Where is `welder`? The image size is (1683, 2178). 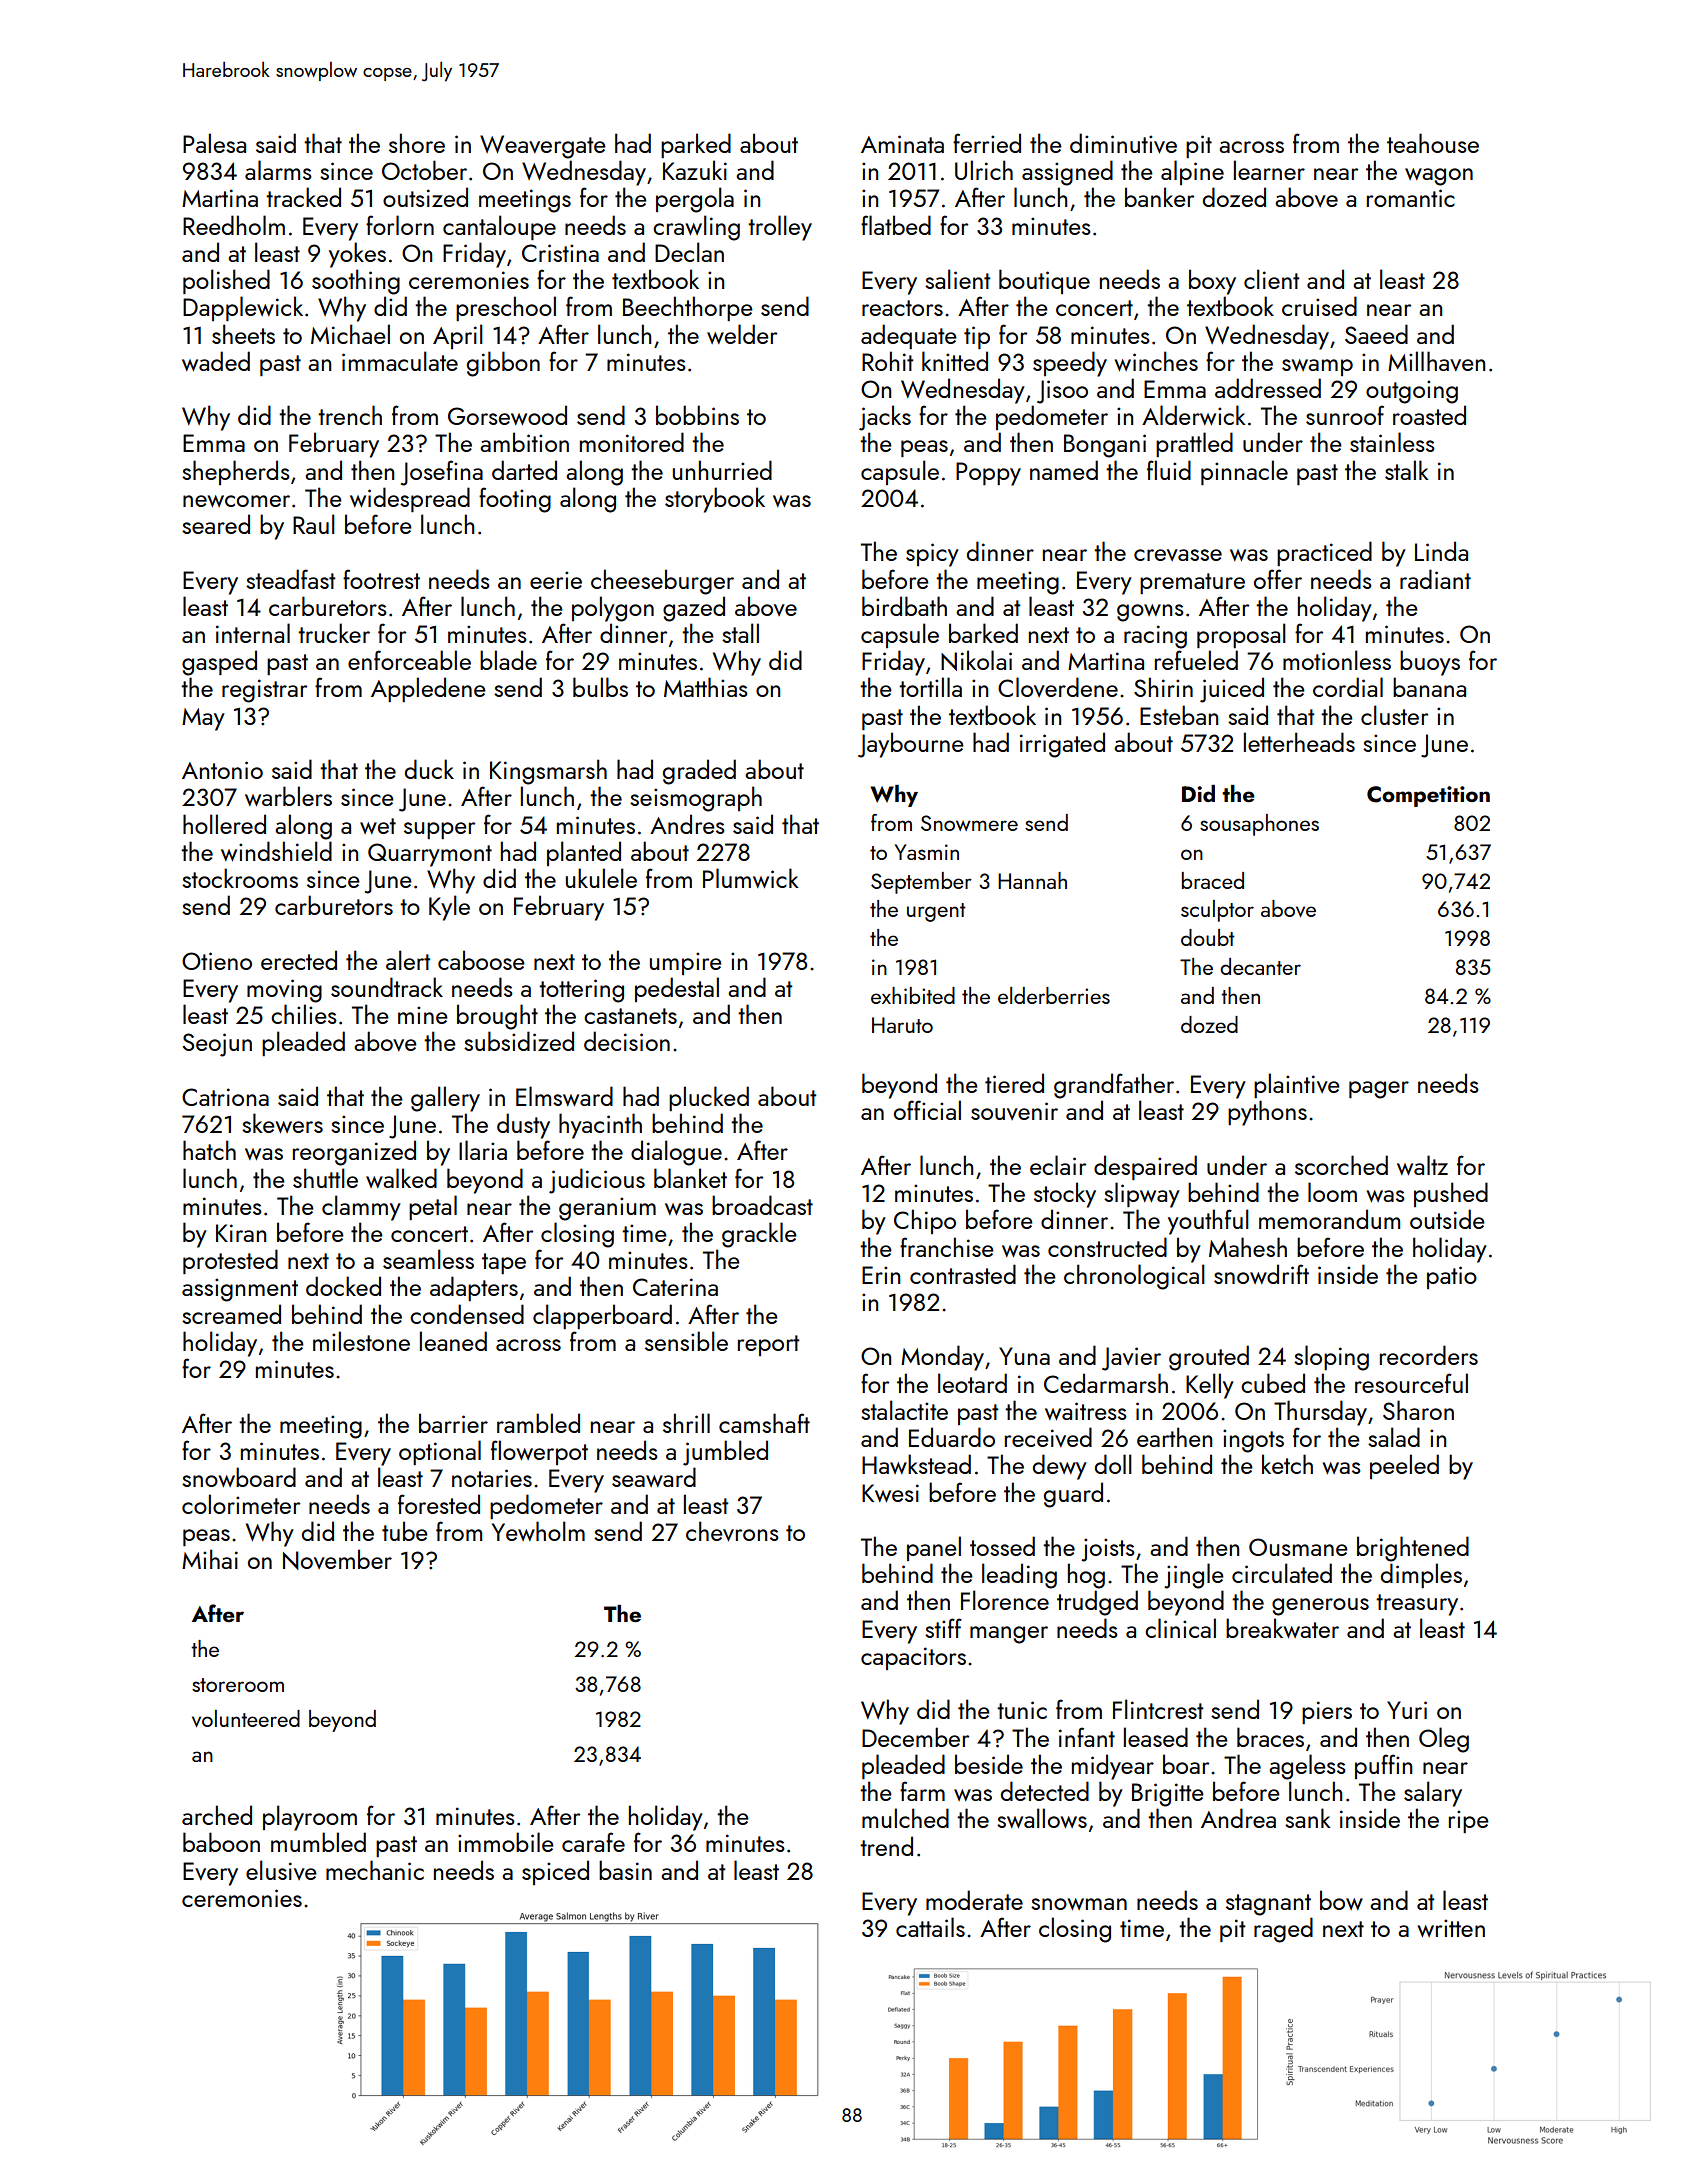 welder is located at coordinates (742, 334).
